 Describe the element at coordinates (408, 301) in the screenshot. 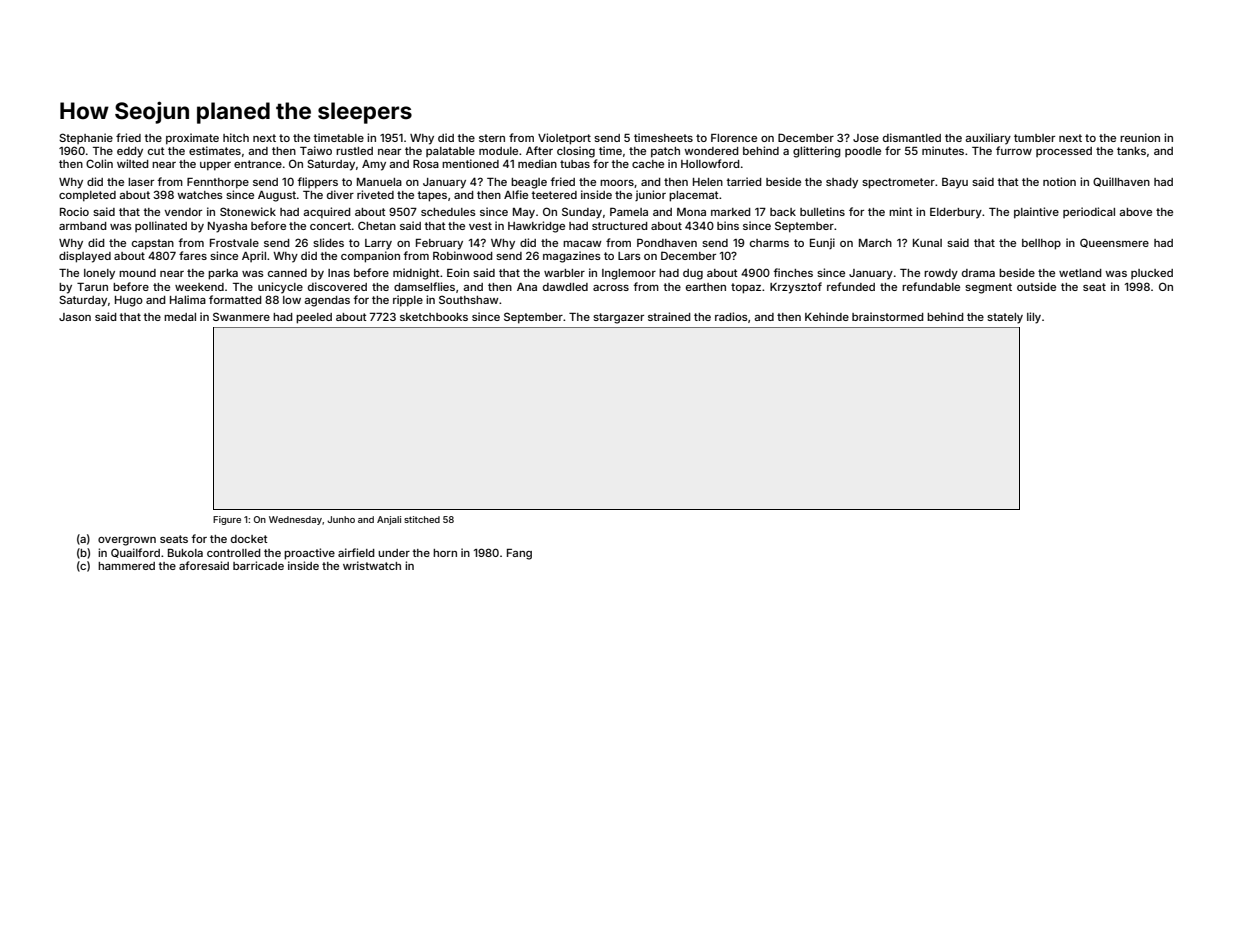

I see `ripple` at that location.
